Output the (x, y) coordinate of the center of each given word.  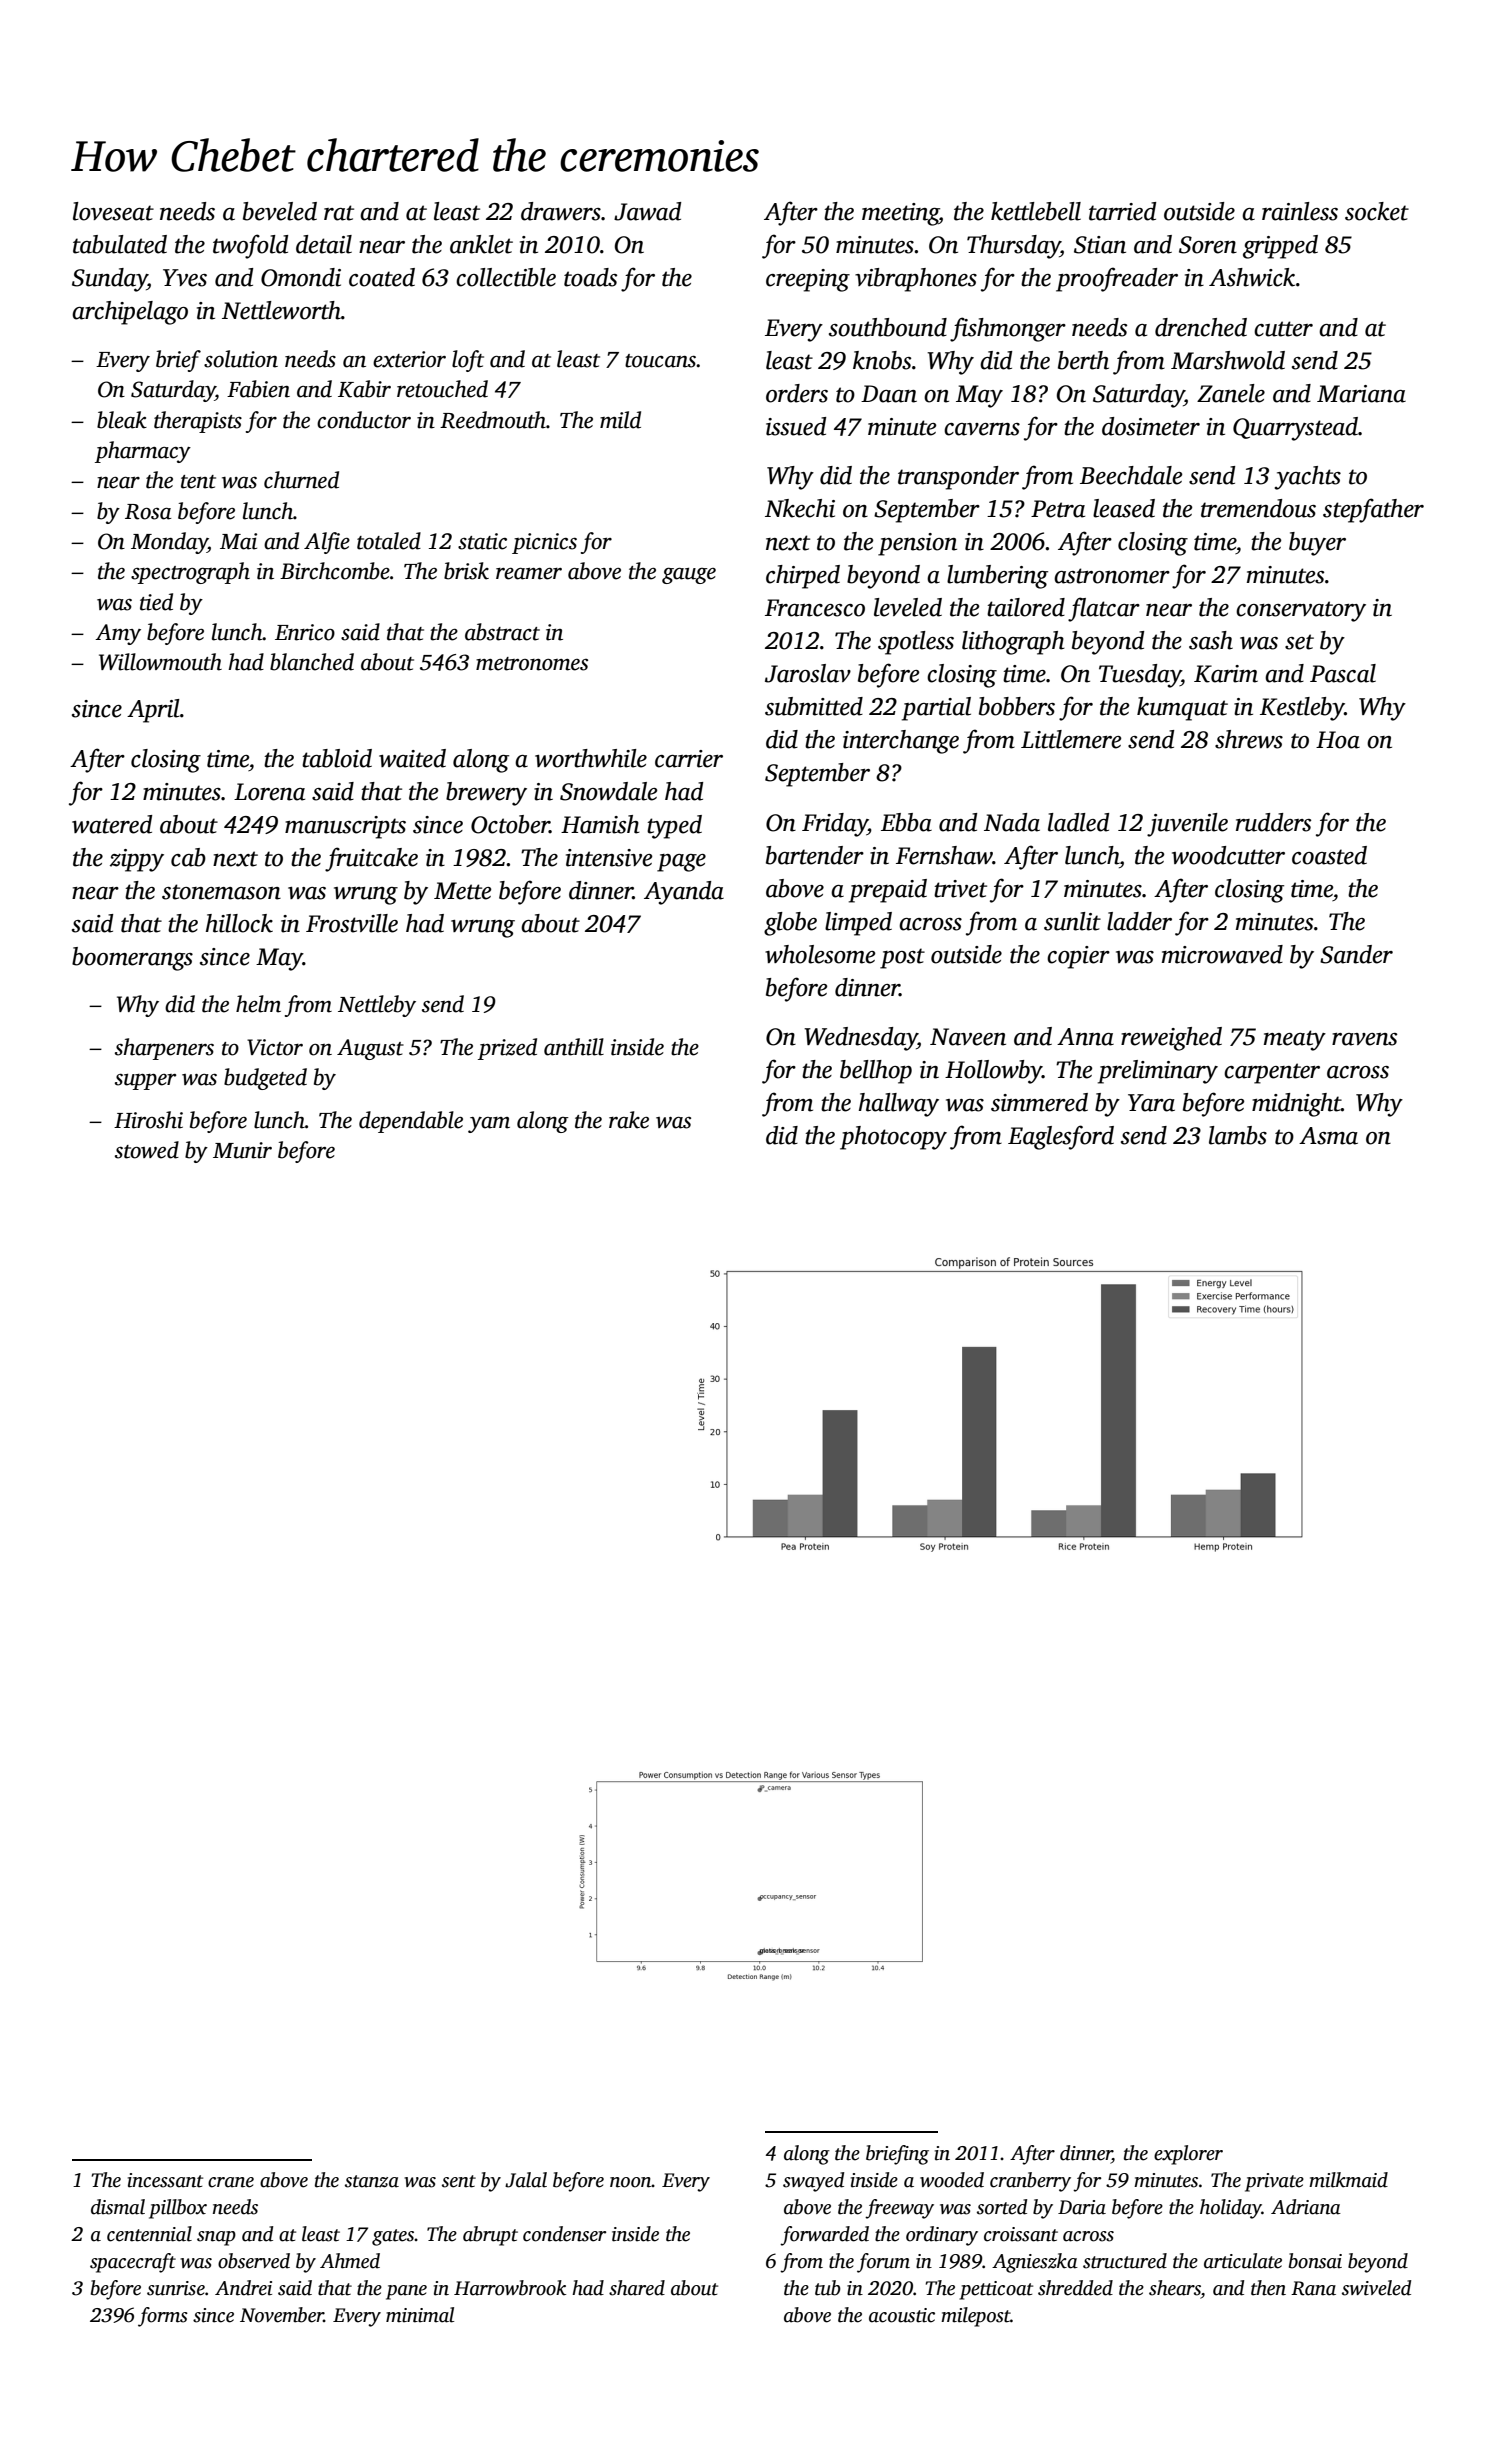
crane (231, 2182)
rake (629, 1120)
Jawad (647, 211)
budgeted (265, 1079)
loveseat (113, 211)
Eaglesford (1061, 1137)
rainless (1300, 211)
